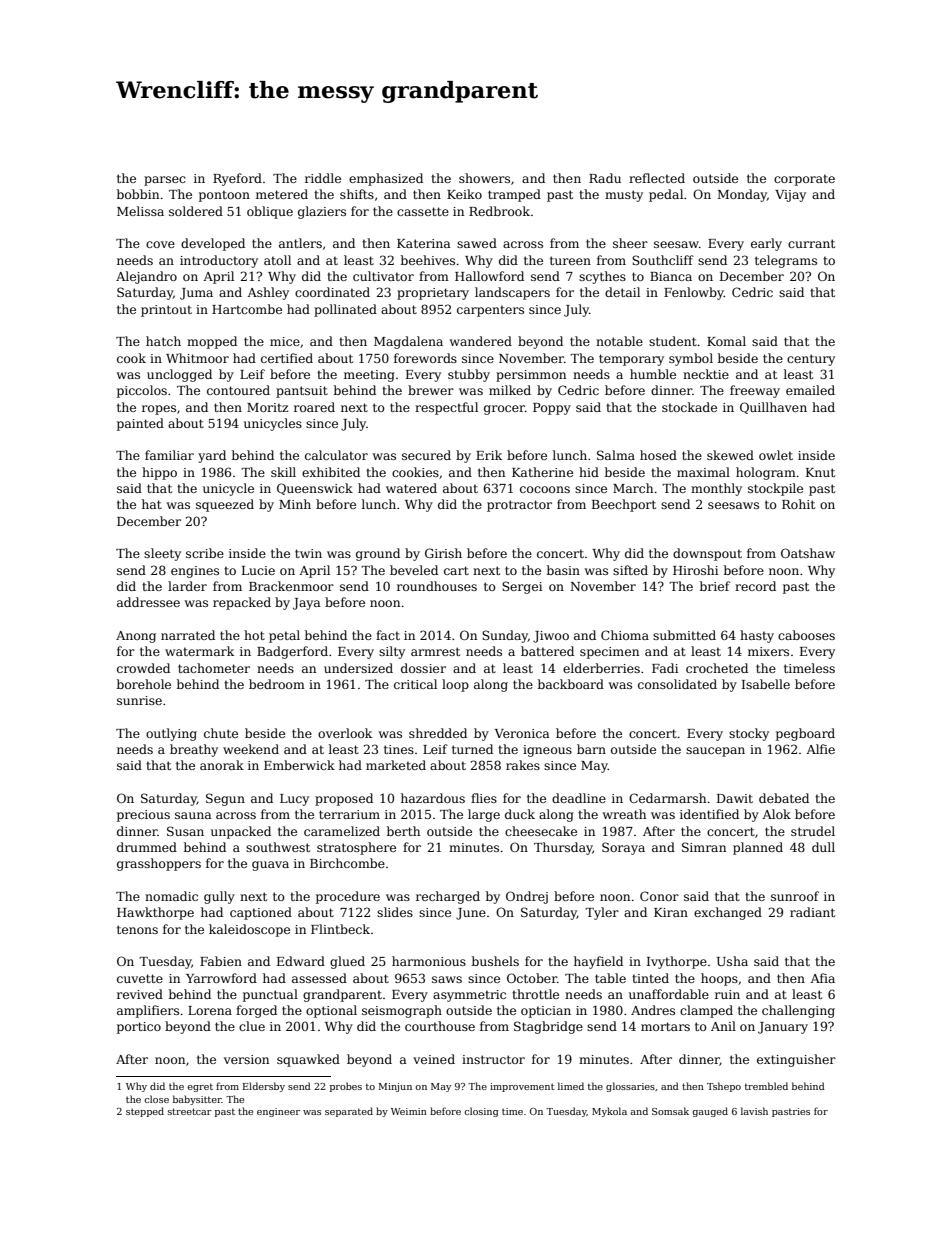 The image size is (952, 1233). Describe the element at coordinates (519, 506) in the image. I see `protractor` at that location.
